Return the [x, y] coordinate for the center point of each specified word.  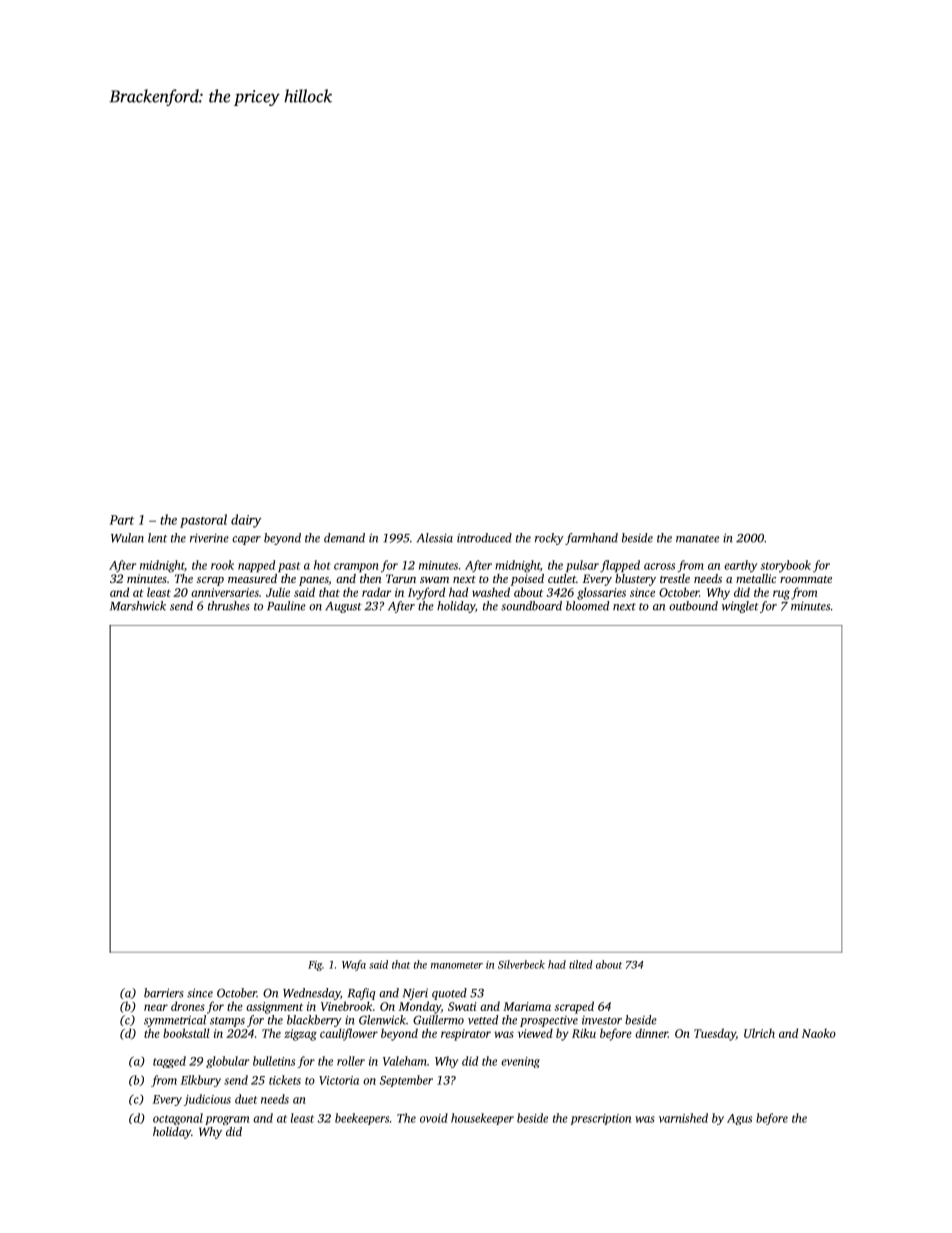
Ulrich [759, 1033]
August [343, 607]
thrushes [229, 606]
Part [122, 520]
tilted [581, 964]
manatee [697, 539]
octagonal [178, 1119]
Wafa [354, 965]
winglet [740, 607]
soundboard [531, 606]
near [156, 1007]
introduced [484, 538]
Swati [462, 1006]
